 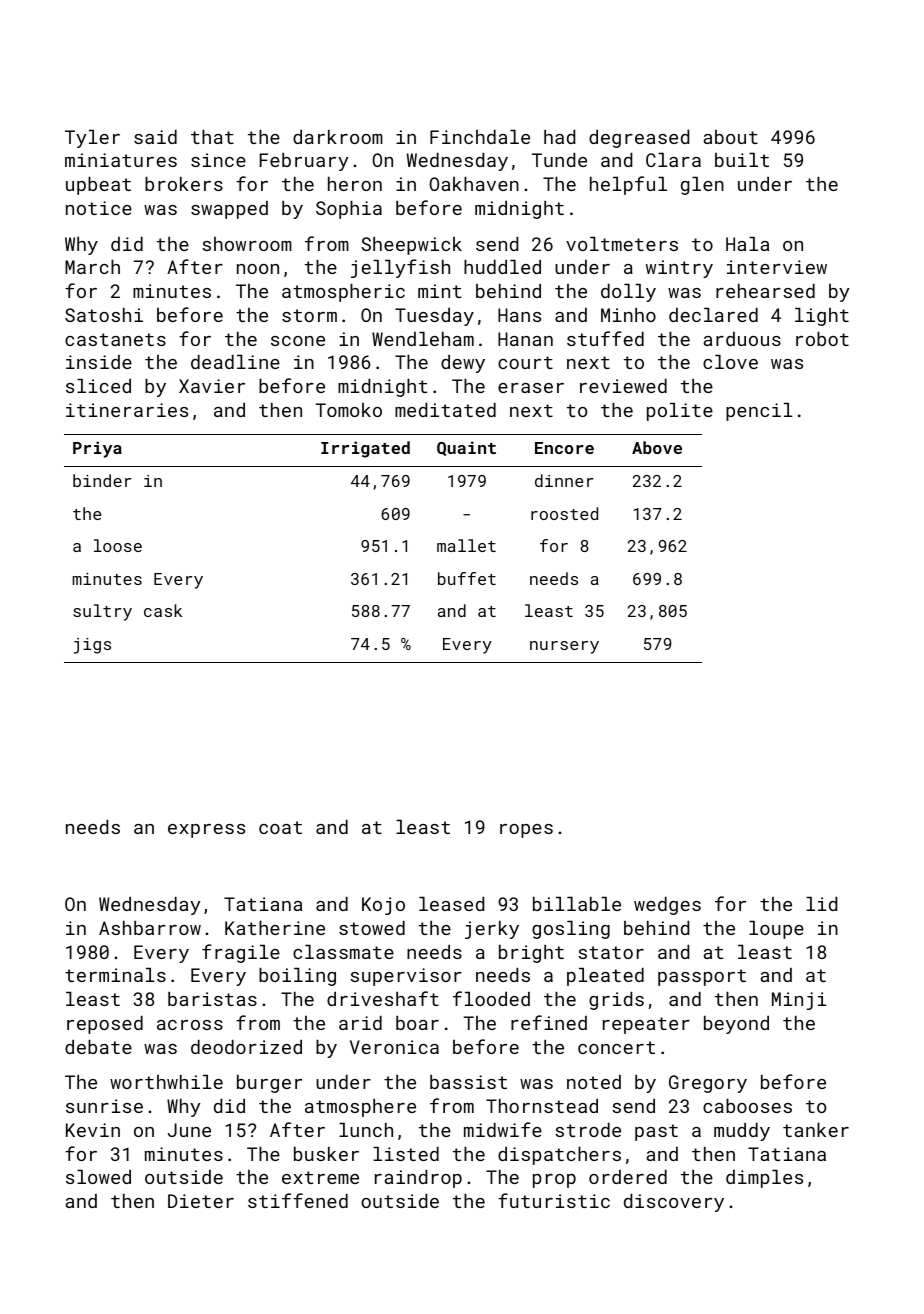 I want to click on built, so click(x=742, y=160).
